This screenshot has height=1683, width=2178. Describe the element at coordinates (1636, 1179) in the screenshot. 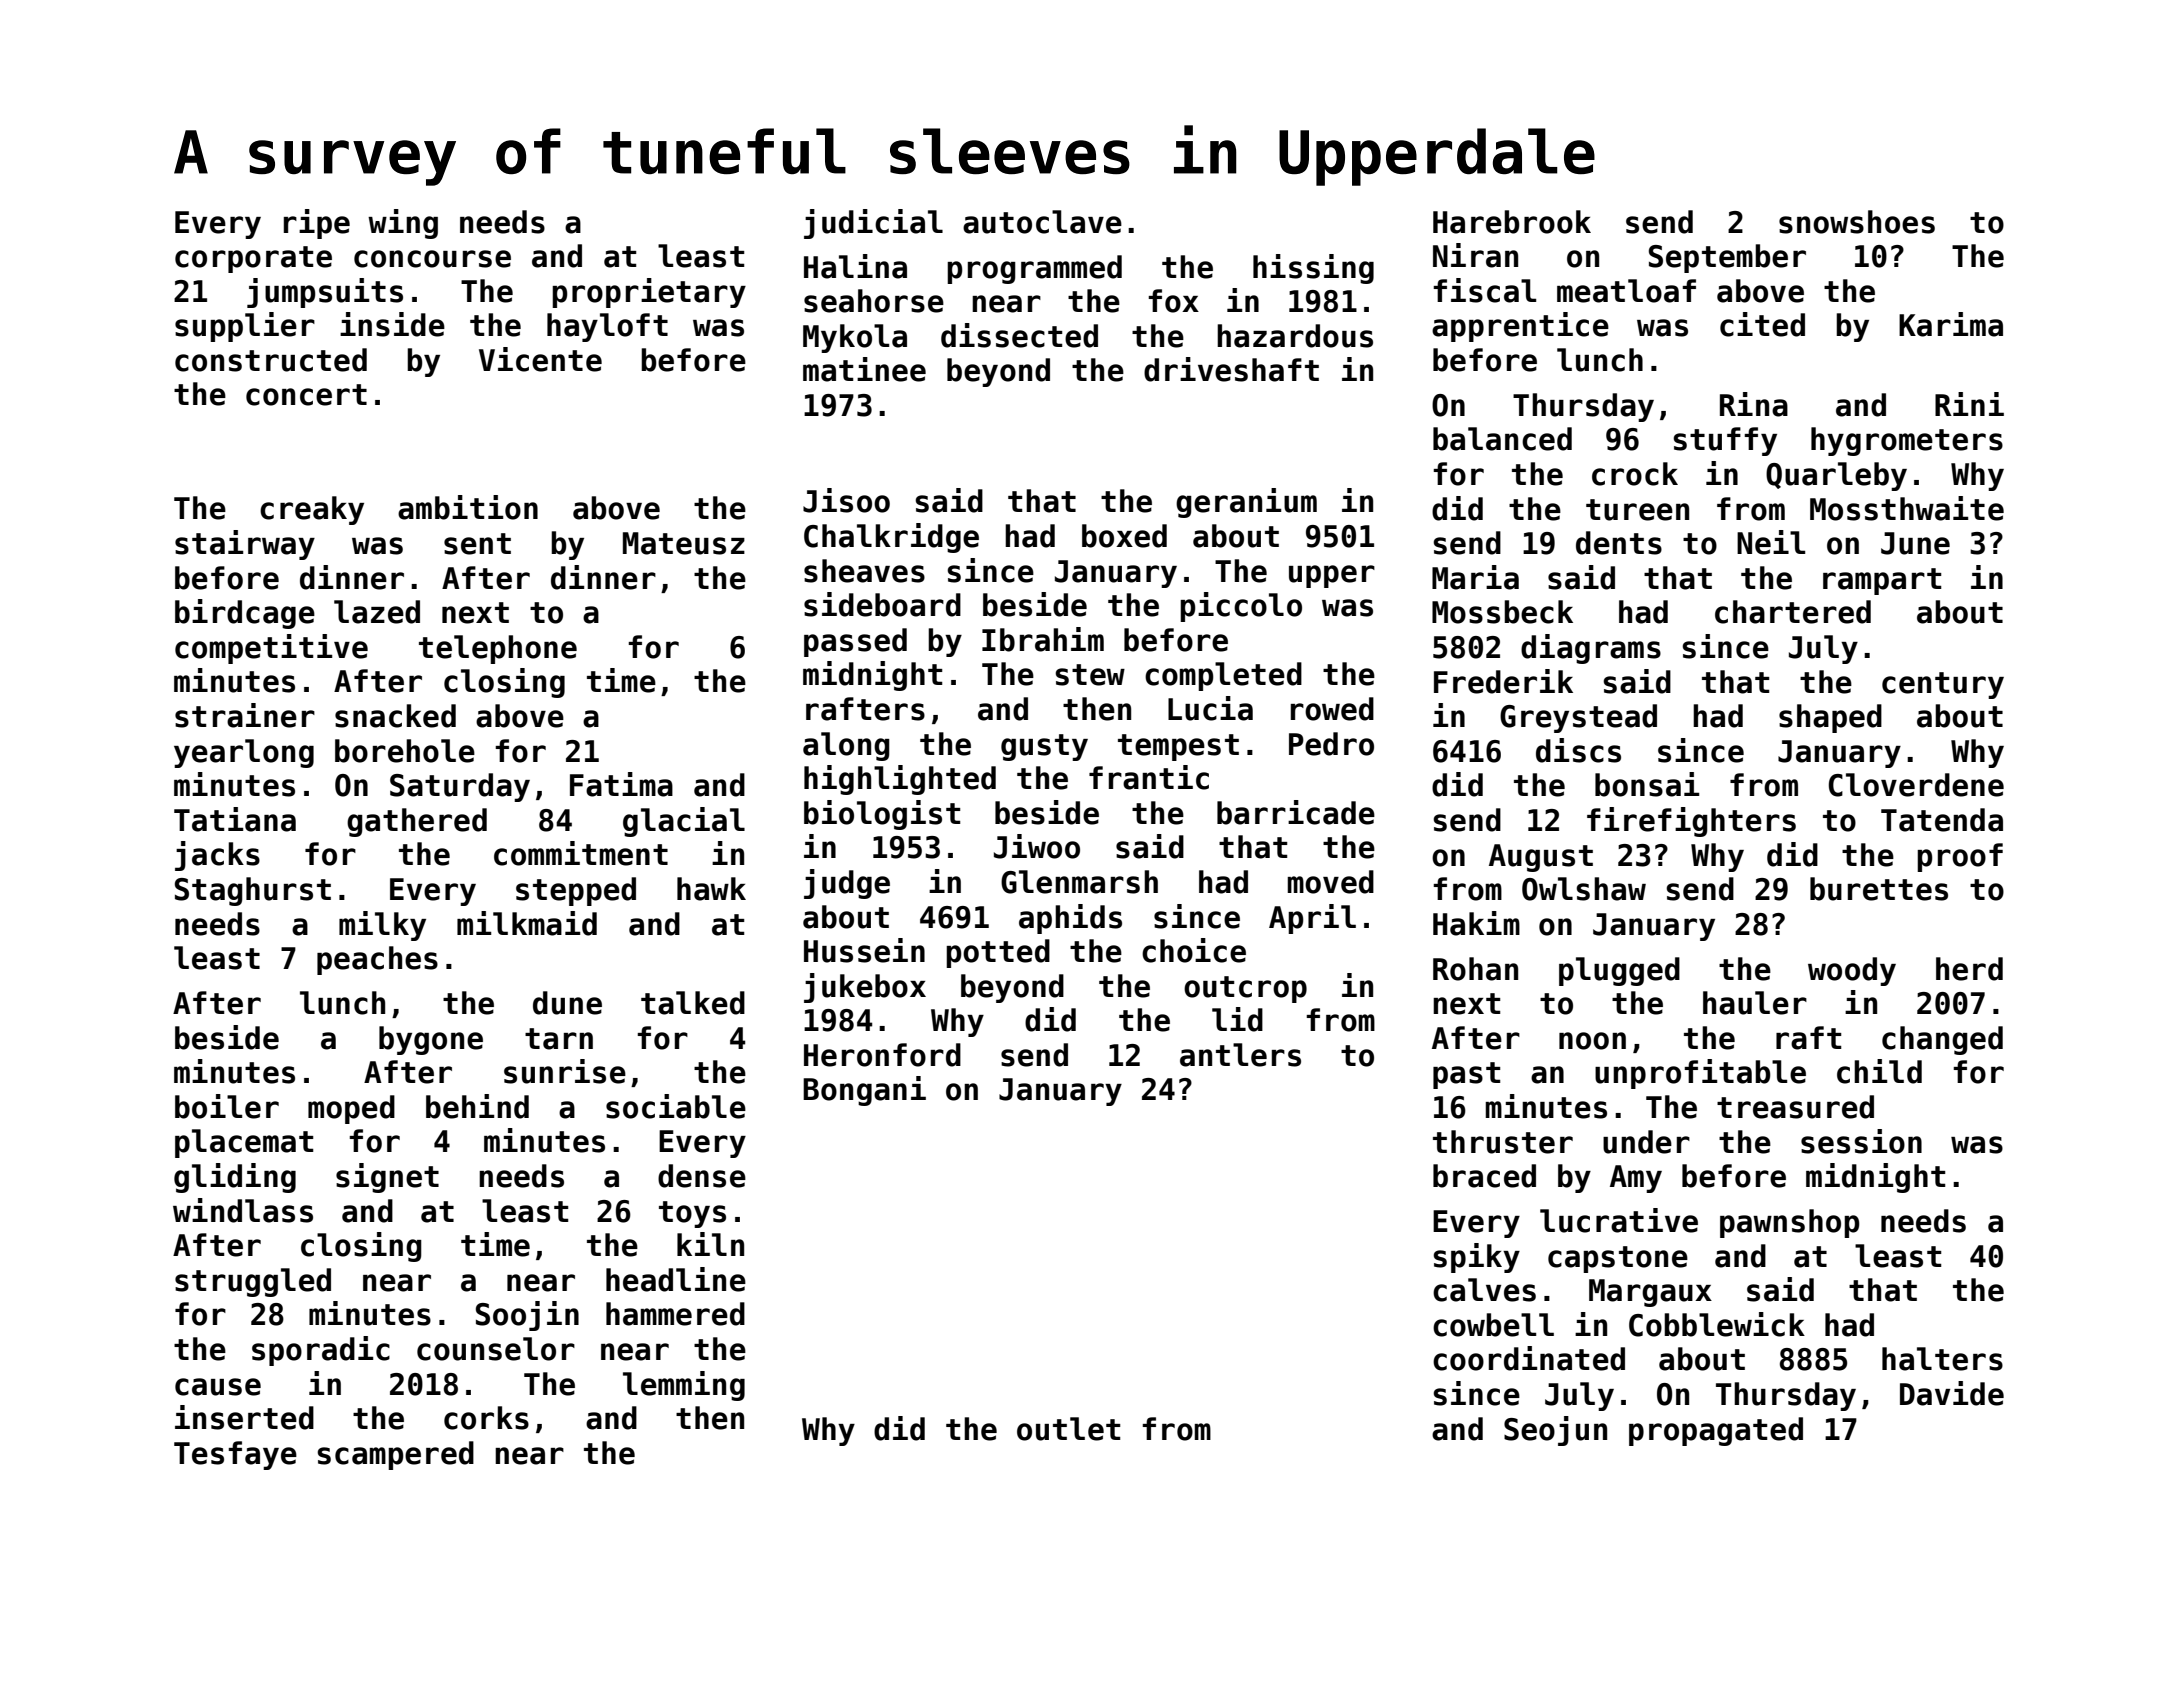

I see `Amy` at that location.
